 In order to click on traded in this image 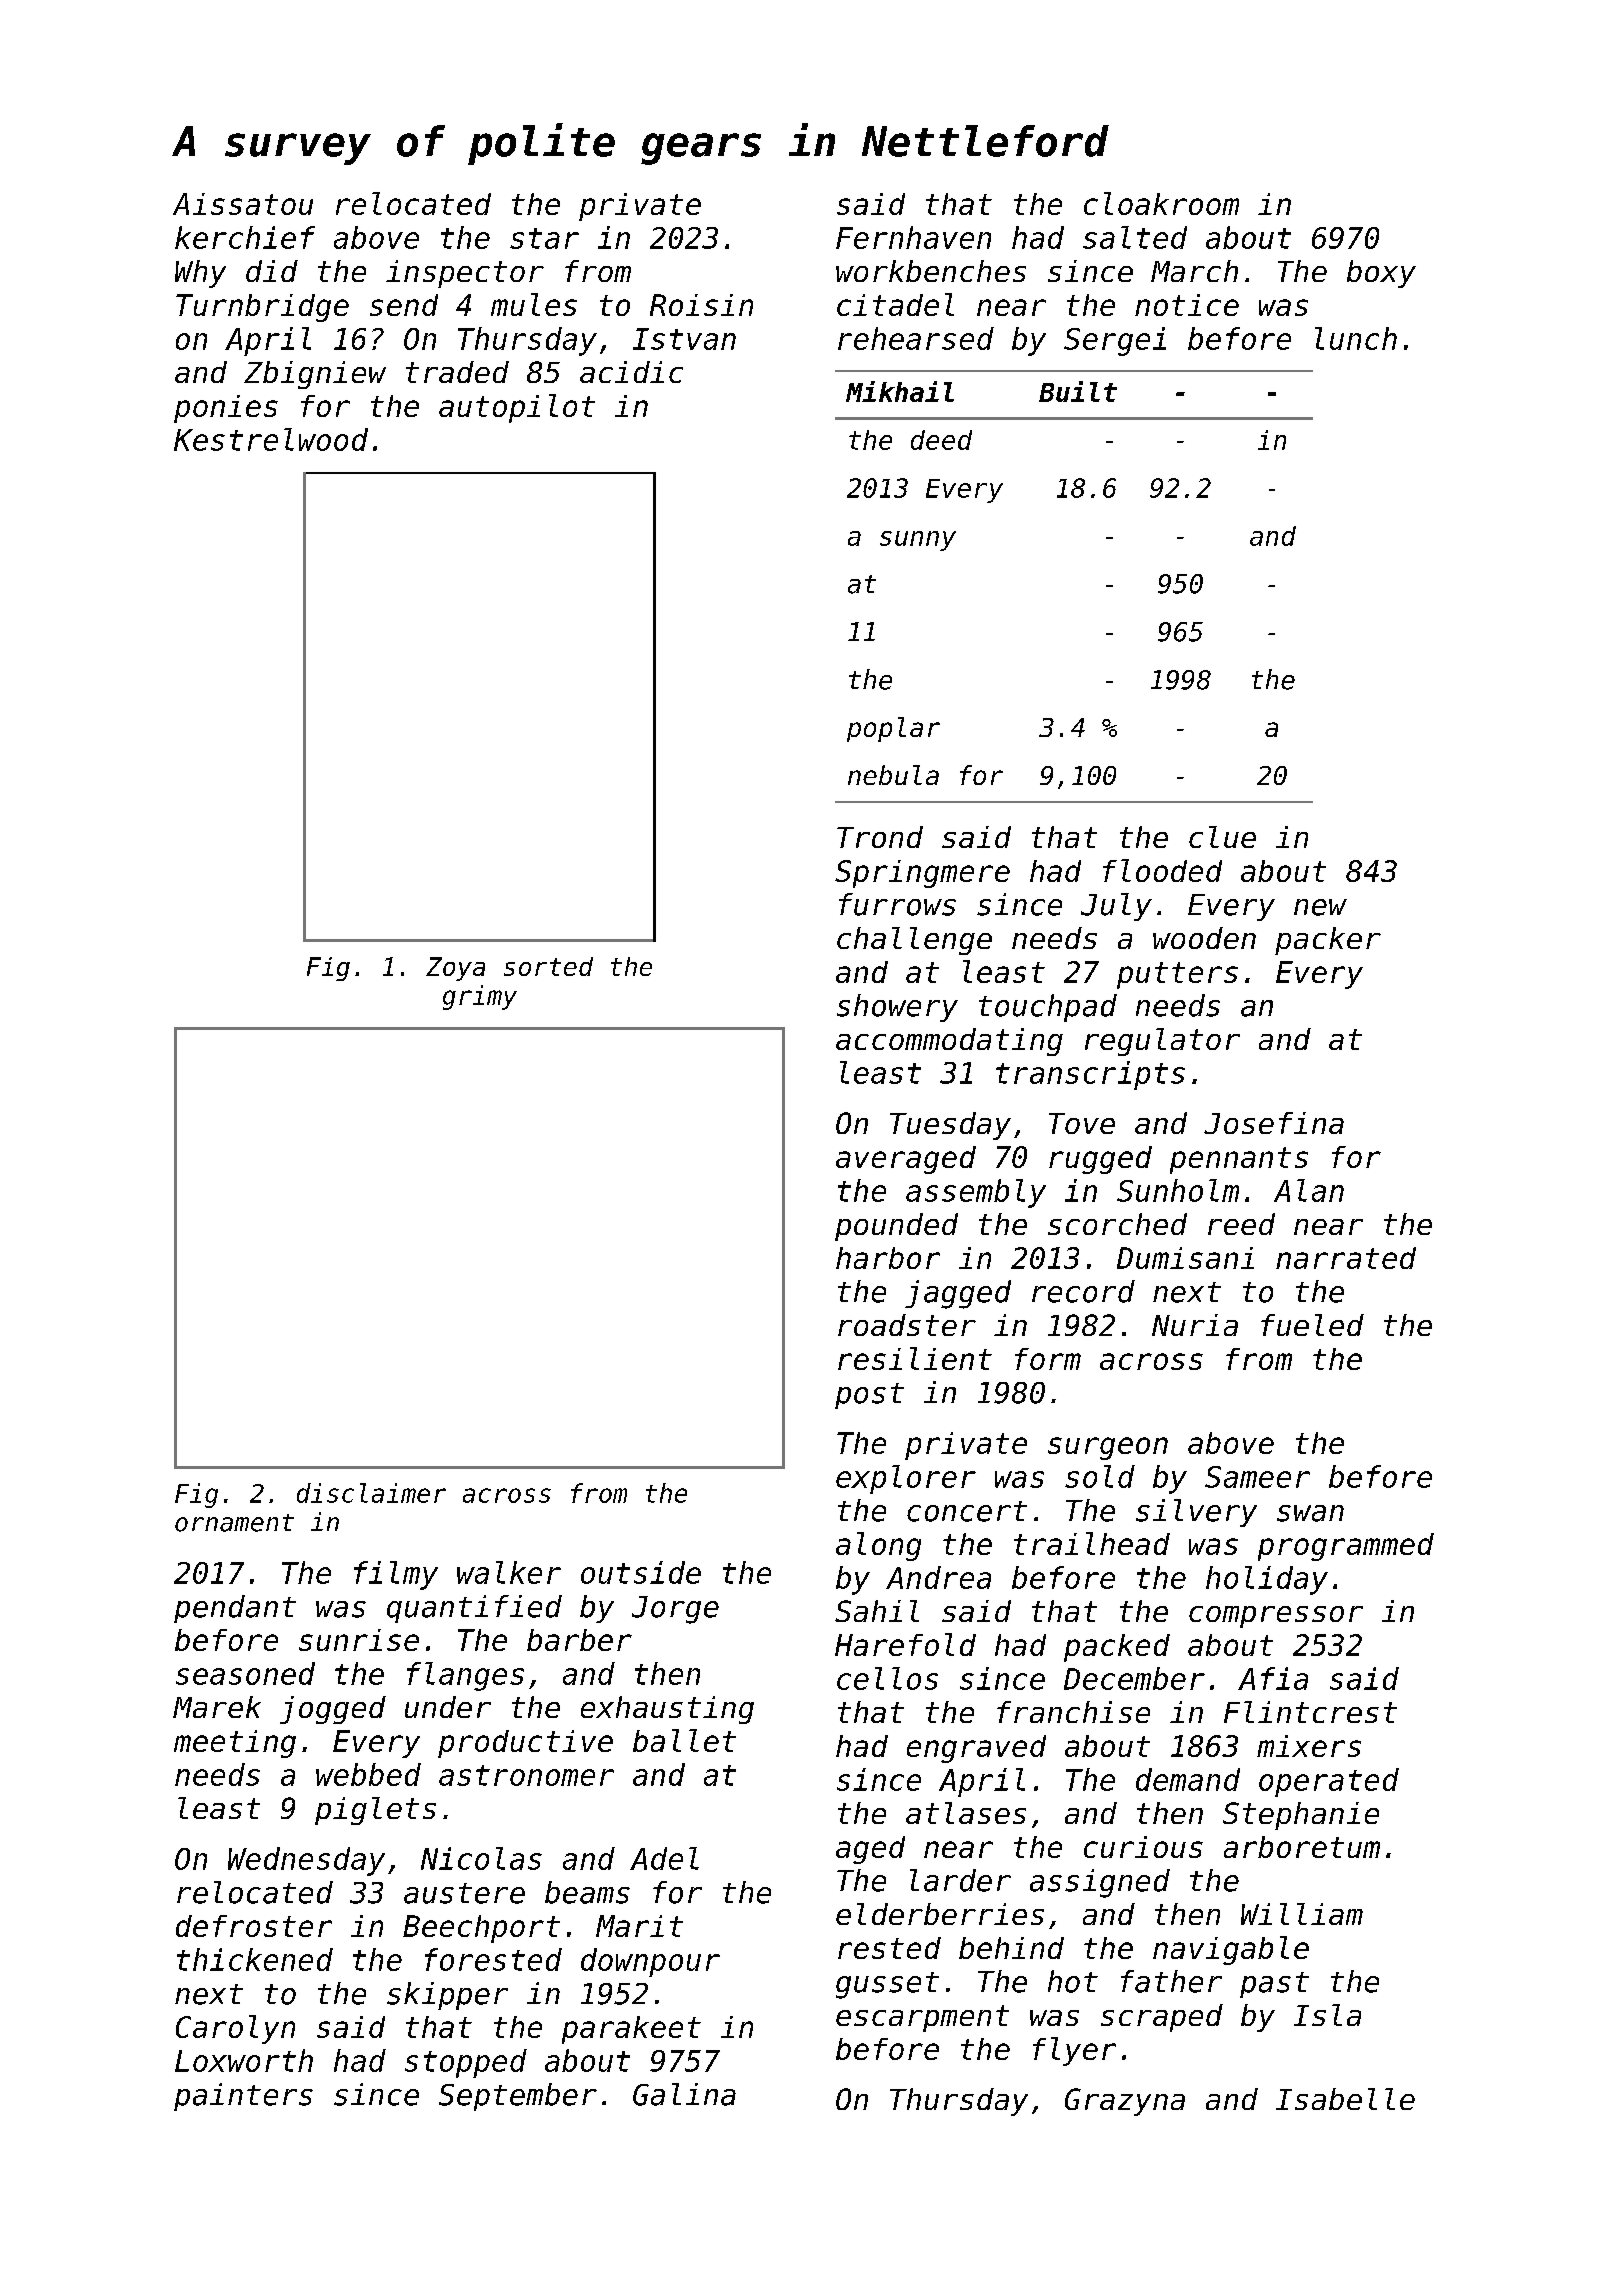, I will do `click(457, 372)`.
